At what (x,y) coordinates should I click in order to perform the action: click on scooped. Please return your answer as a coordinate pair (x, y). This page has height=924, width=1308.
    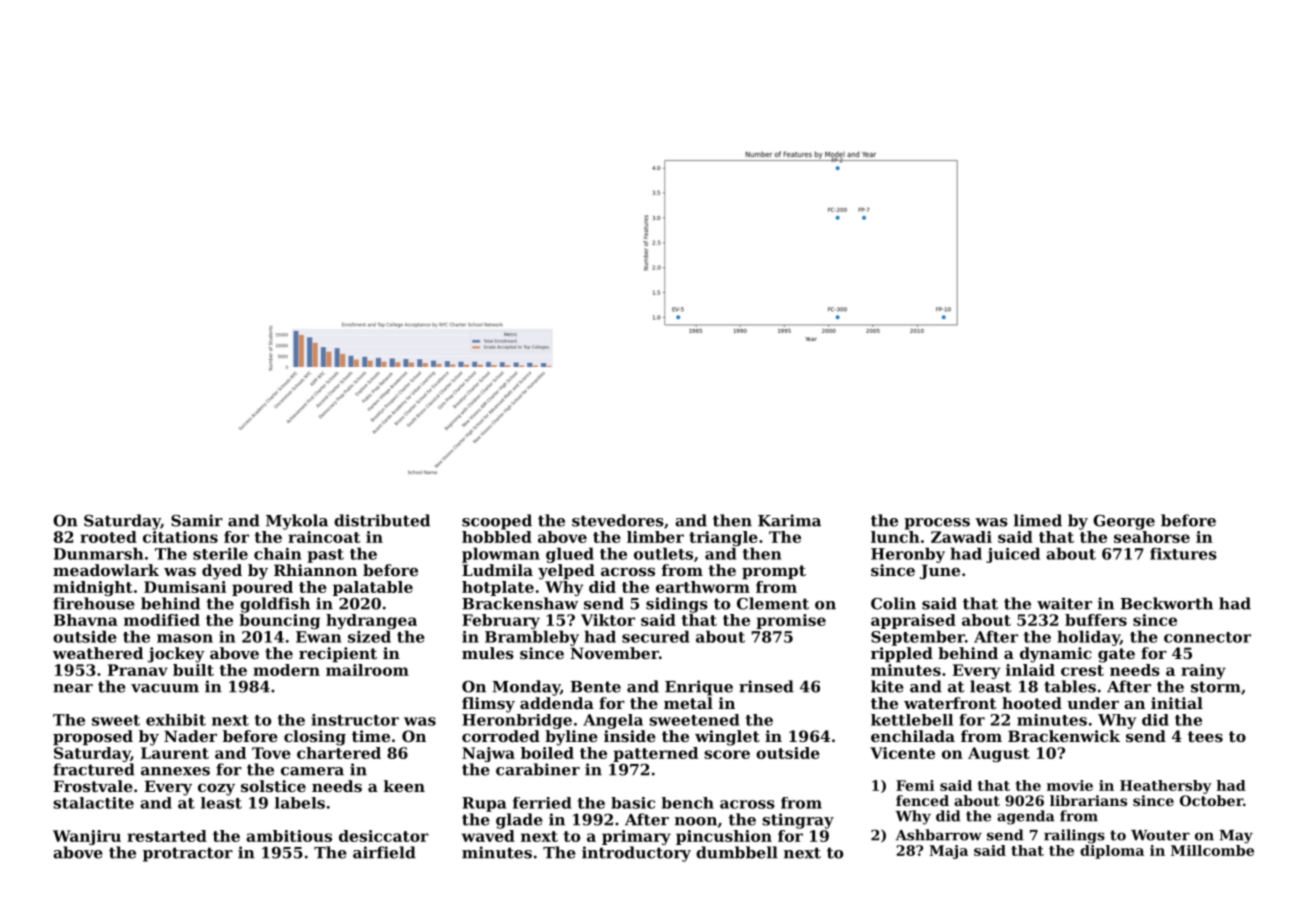
    Looking at the image, I should click on (497, 522).
